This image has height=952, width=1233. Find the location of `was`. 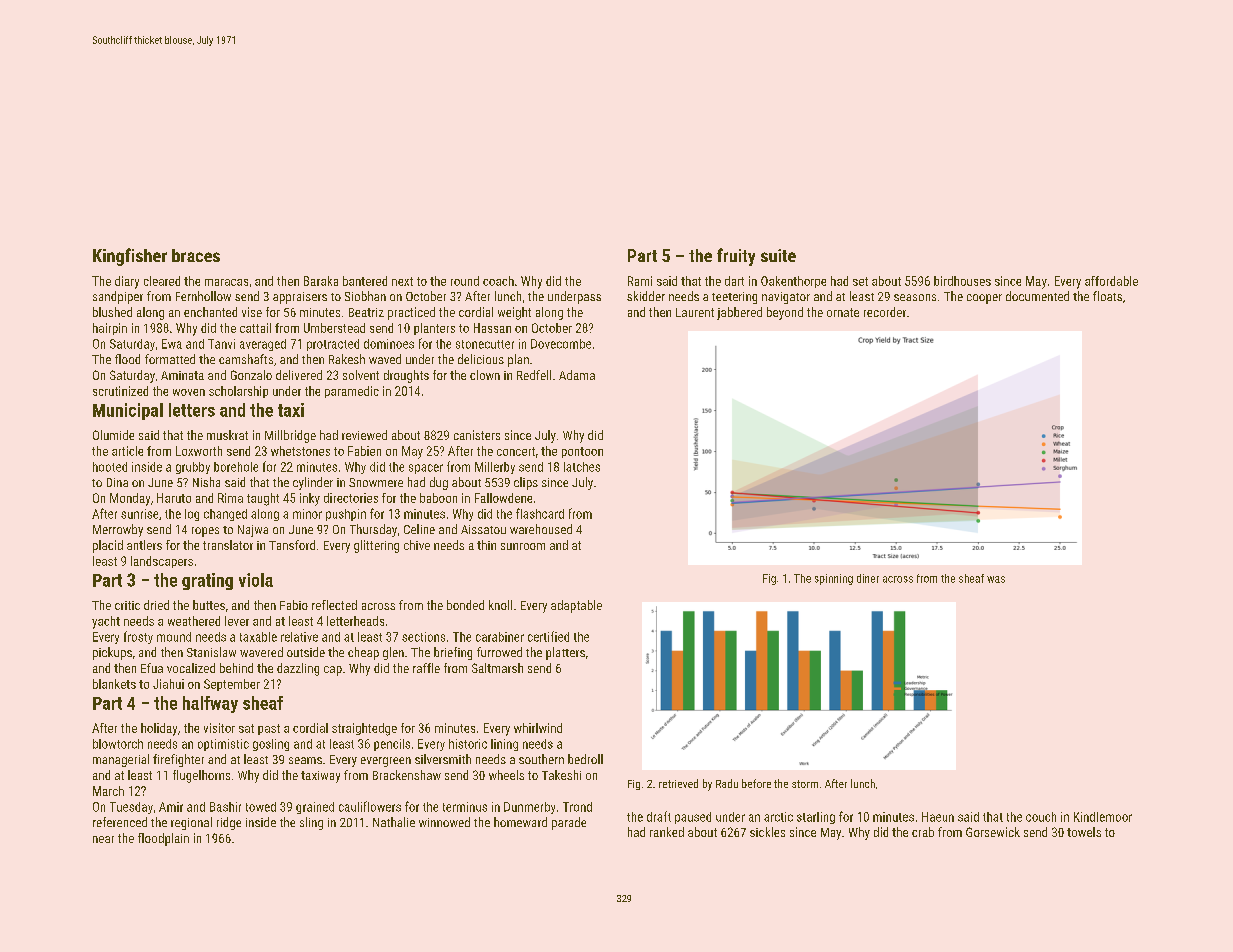

was is located at coordinates (996, 579).
